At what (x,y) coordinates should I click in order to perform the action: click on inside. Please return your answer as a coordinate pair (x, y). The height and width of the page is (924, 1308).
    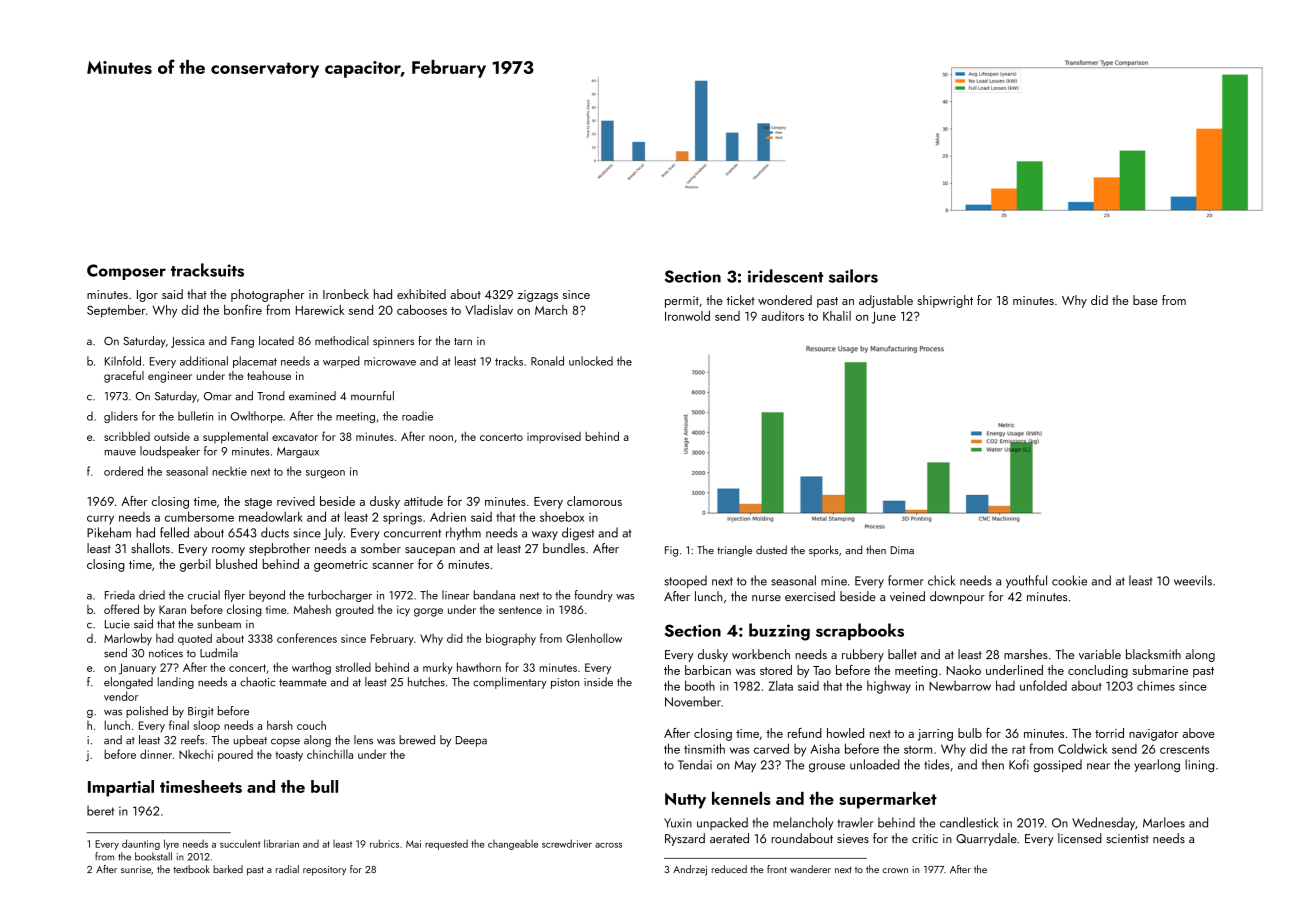
    Looking at the image, I should click on (598, 682).
